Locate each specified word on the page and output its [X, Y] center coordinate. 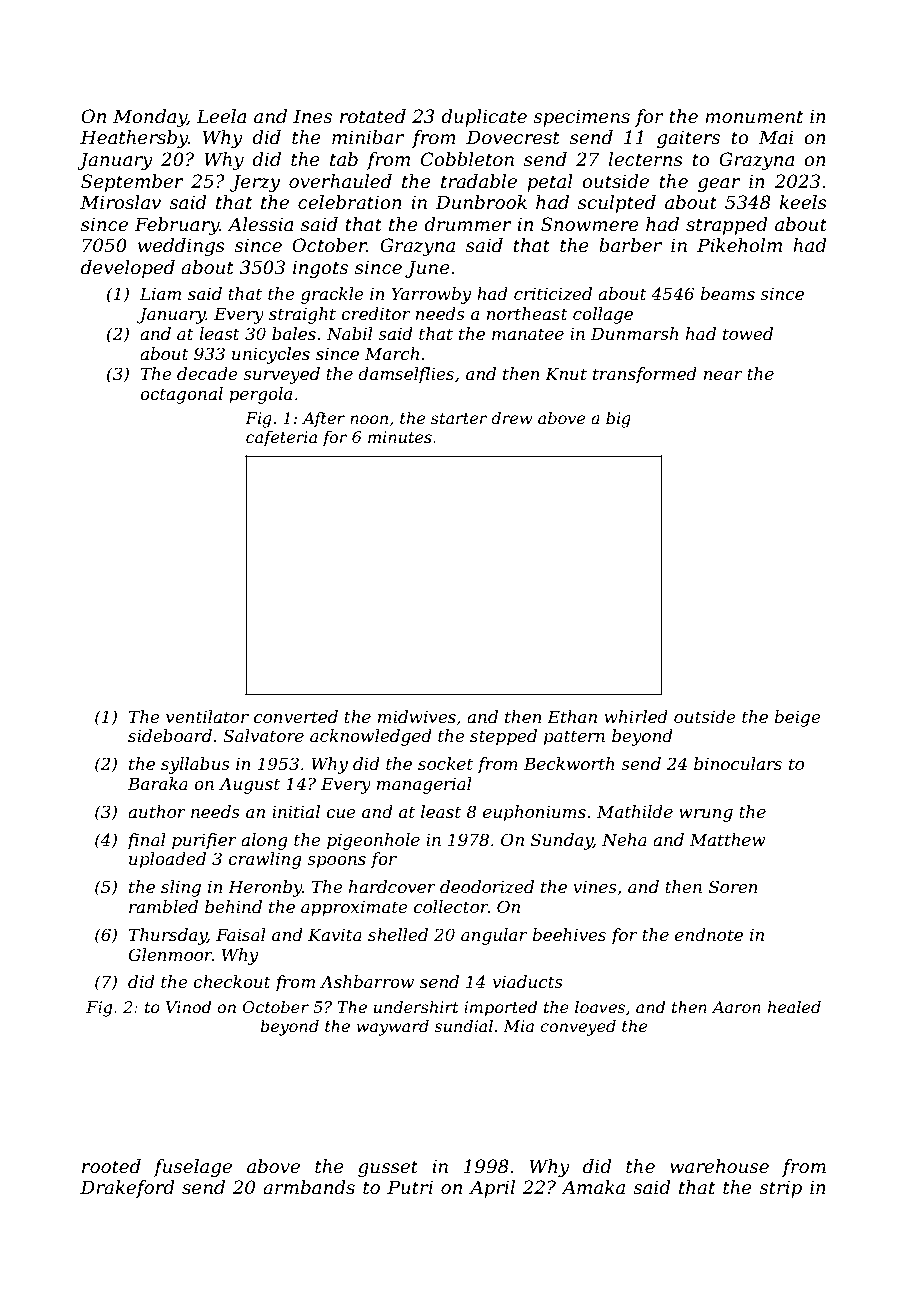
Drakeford [127, 1189]
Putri [410, 1187]
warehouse [719, 1166]
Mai [776, 137]
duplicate [484, 118]
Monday [150, 118]
